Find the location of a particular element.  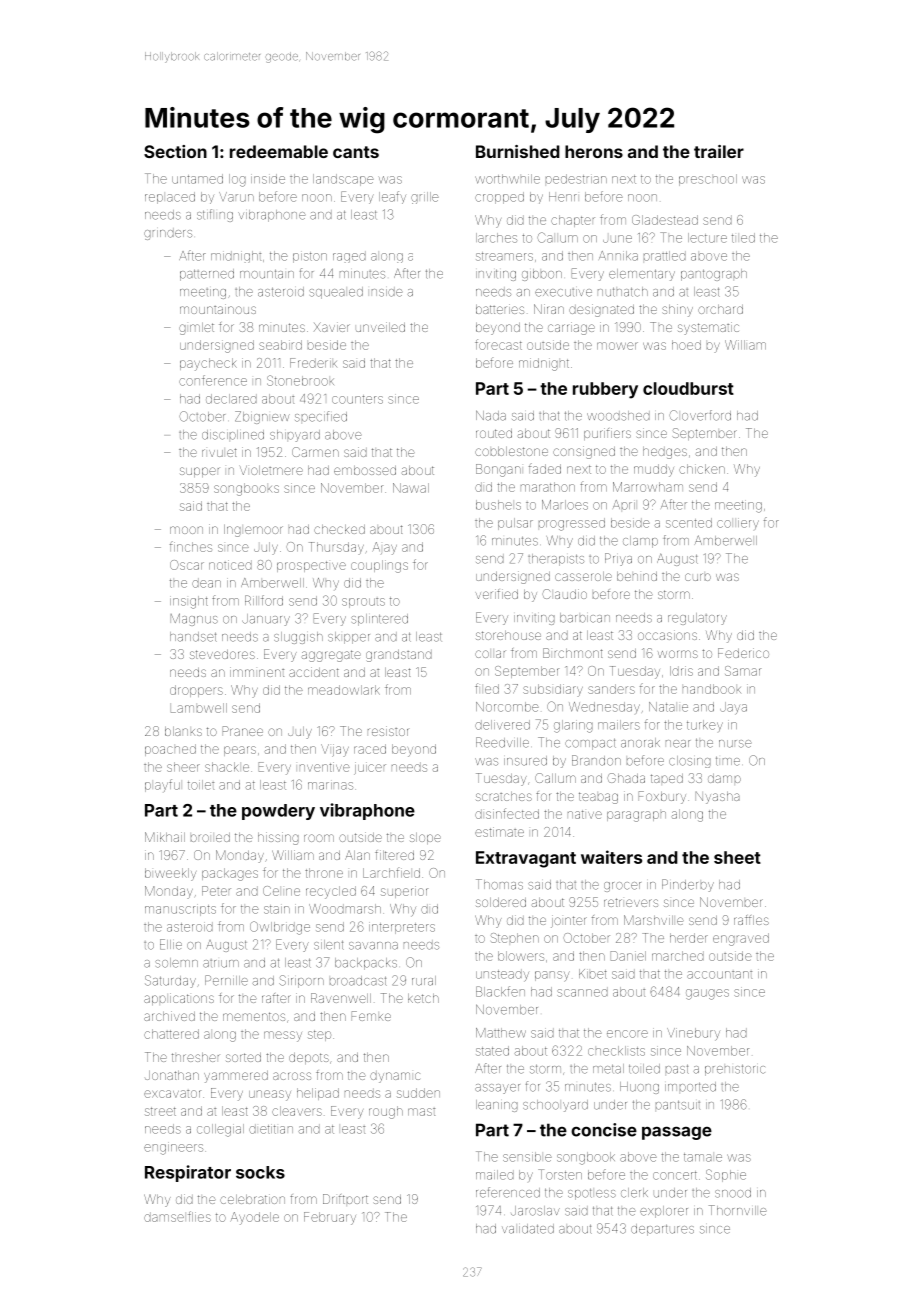

conference is located at coordinates (213, 380).
